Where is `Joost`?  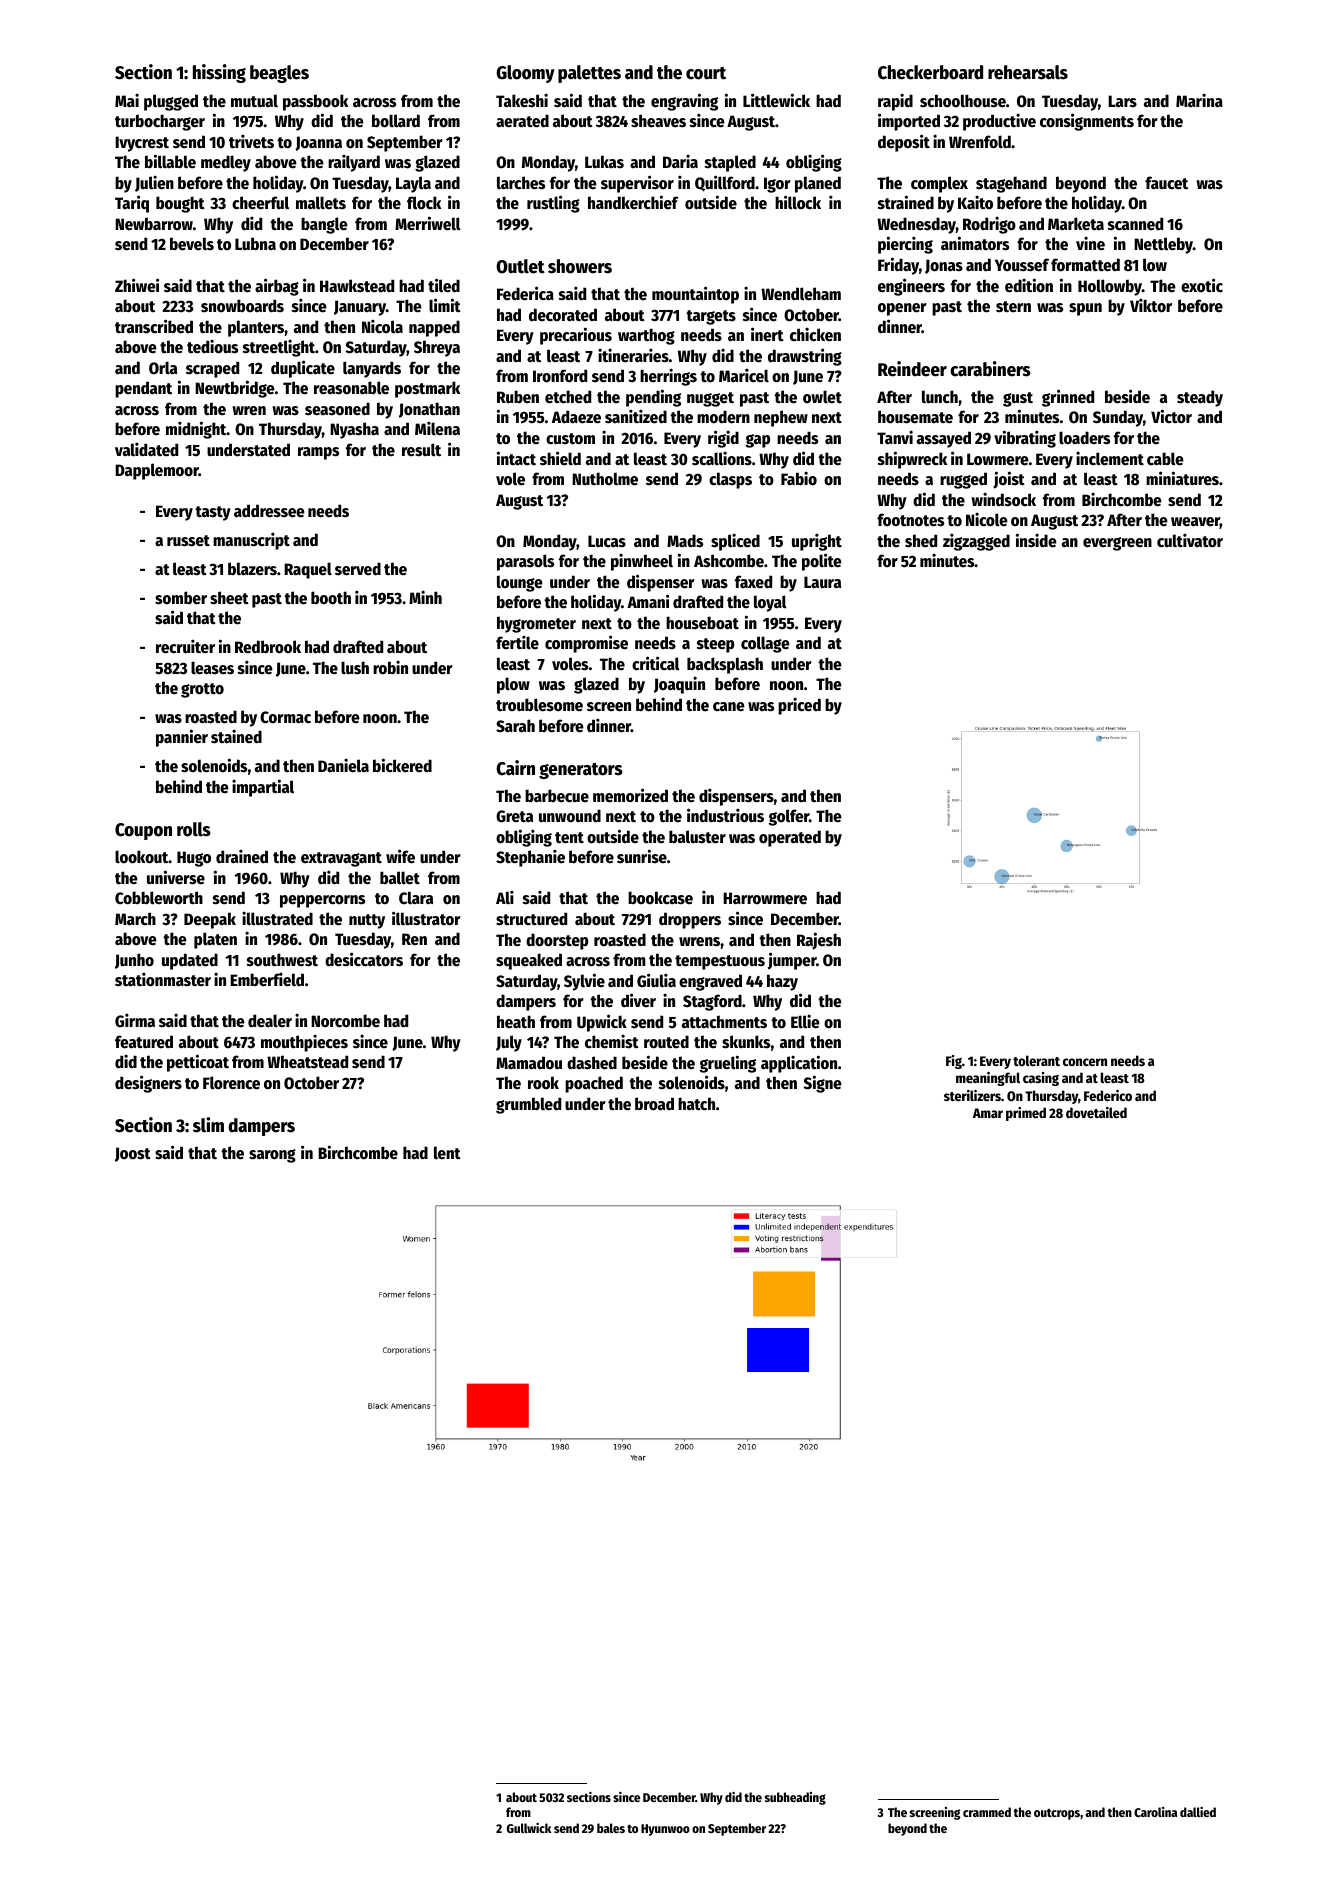
Joost is located at coordinates (133, 1154).
